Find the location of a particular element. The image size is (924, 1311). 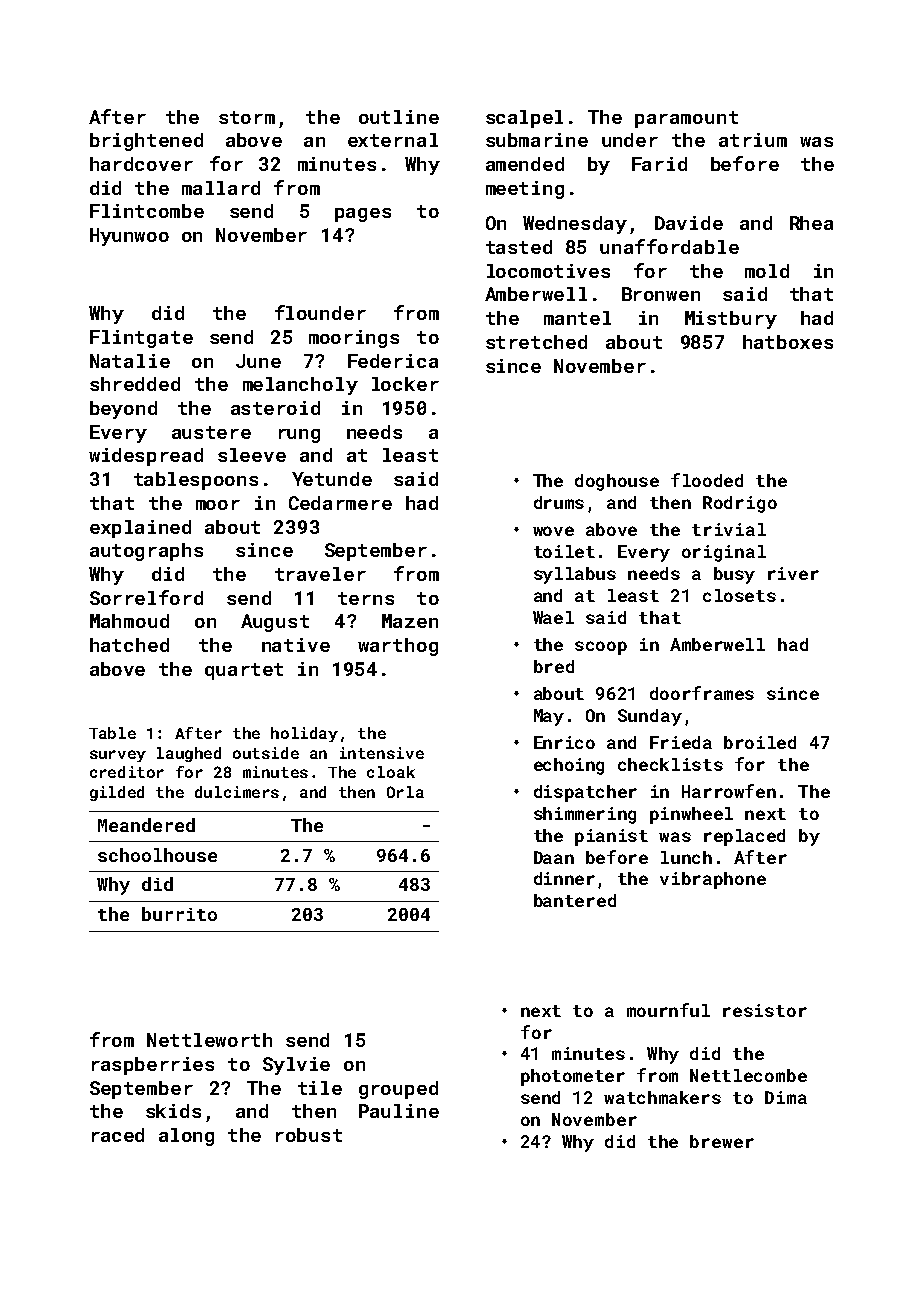

explained is located at coordinates (140, 529).
